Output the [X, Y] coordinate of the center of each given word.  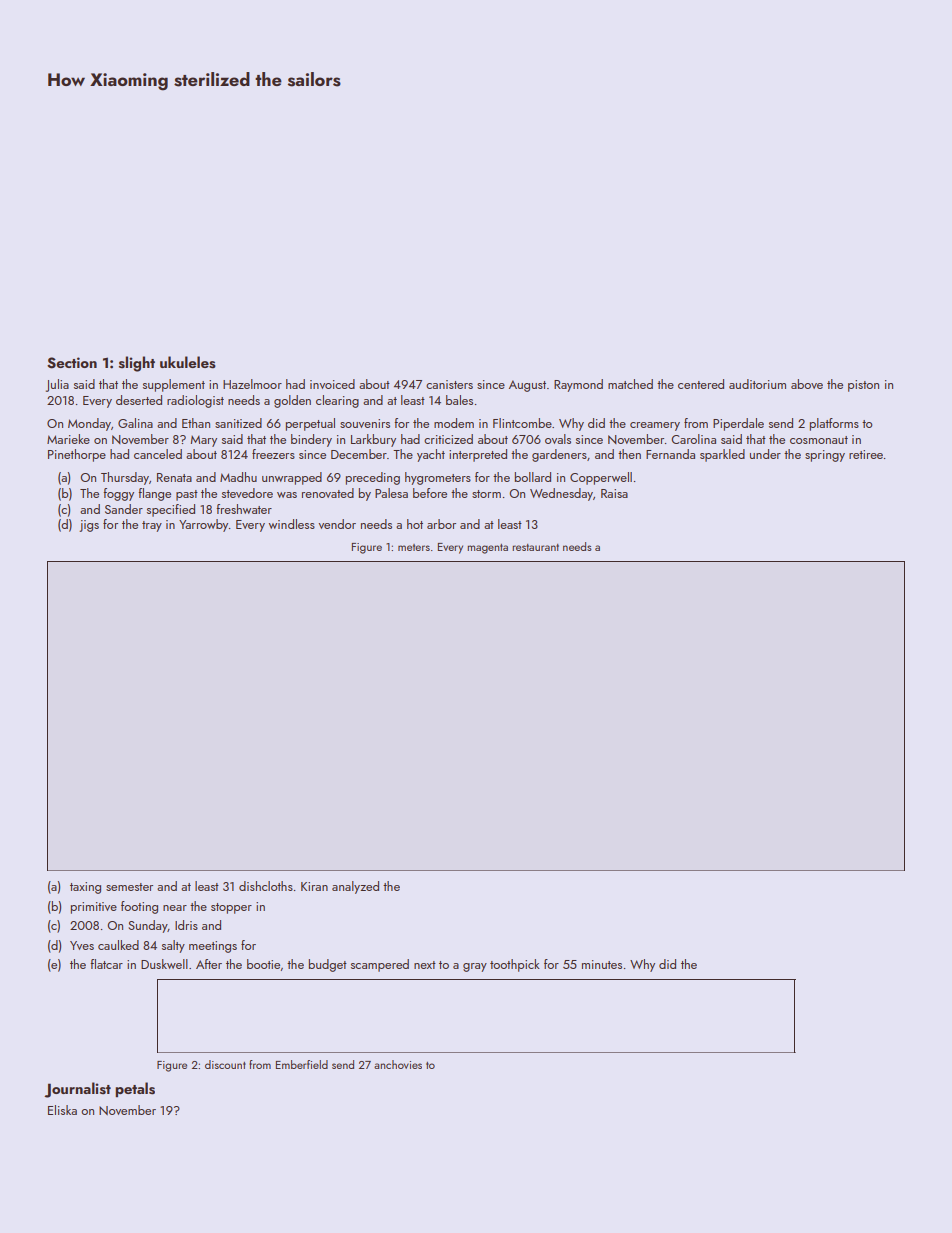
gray [475, 967]
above [807, 384]
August [527, 386]
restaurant [535, 547]
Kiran [314, 886]
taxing [85, 888]
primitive [94, 908]
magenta [487, 549]
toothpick [515, 965]
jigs [89, 526]
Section [72, 363]
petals [135, 1089]
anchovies [398, 1064]
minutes [602, 964]
